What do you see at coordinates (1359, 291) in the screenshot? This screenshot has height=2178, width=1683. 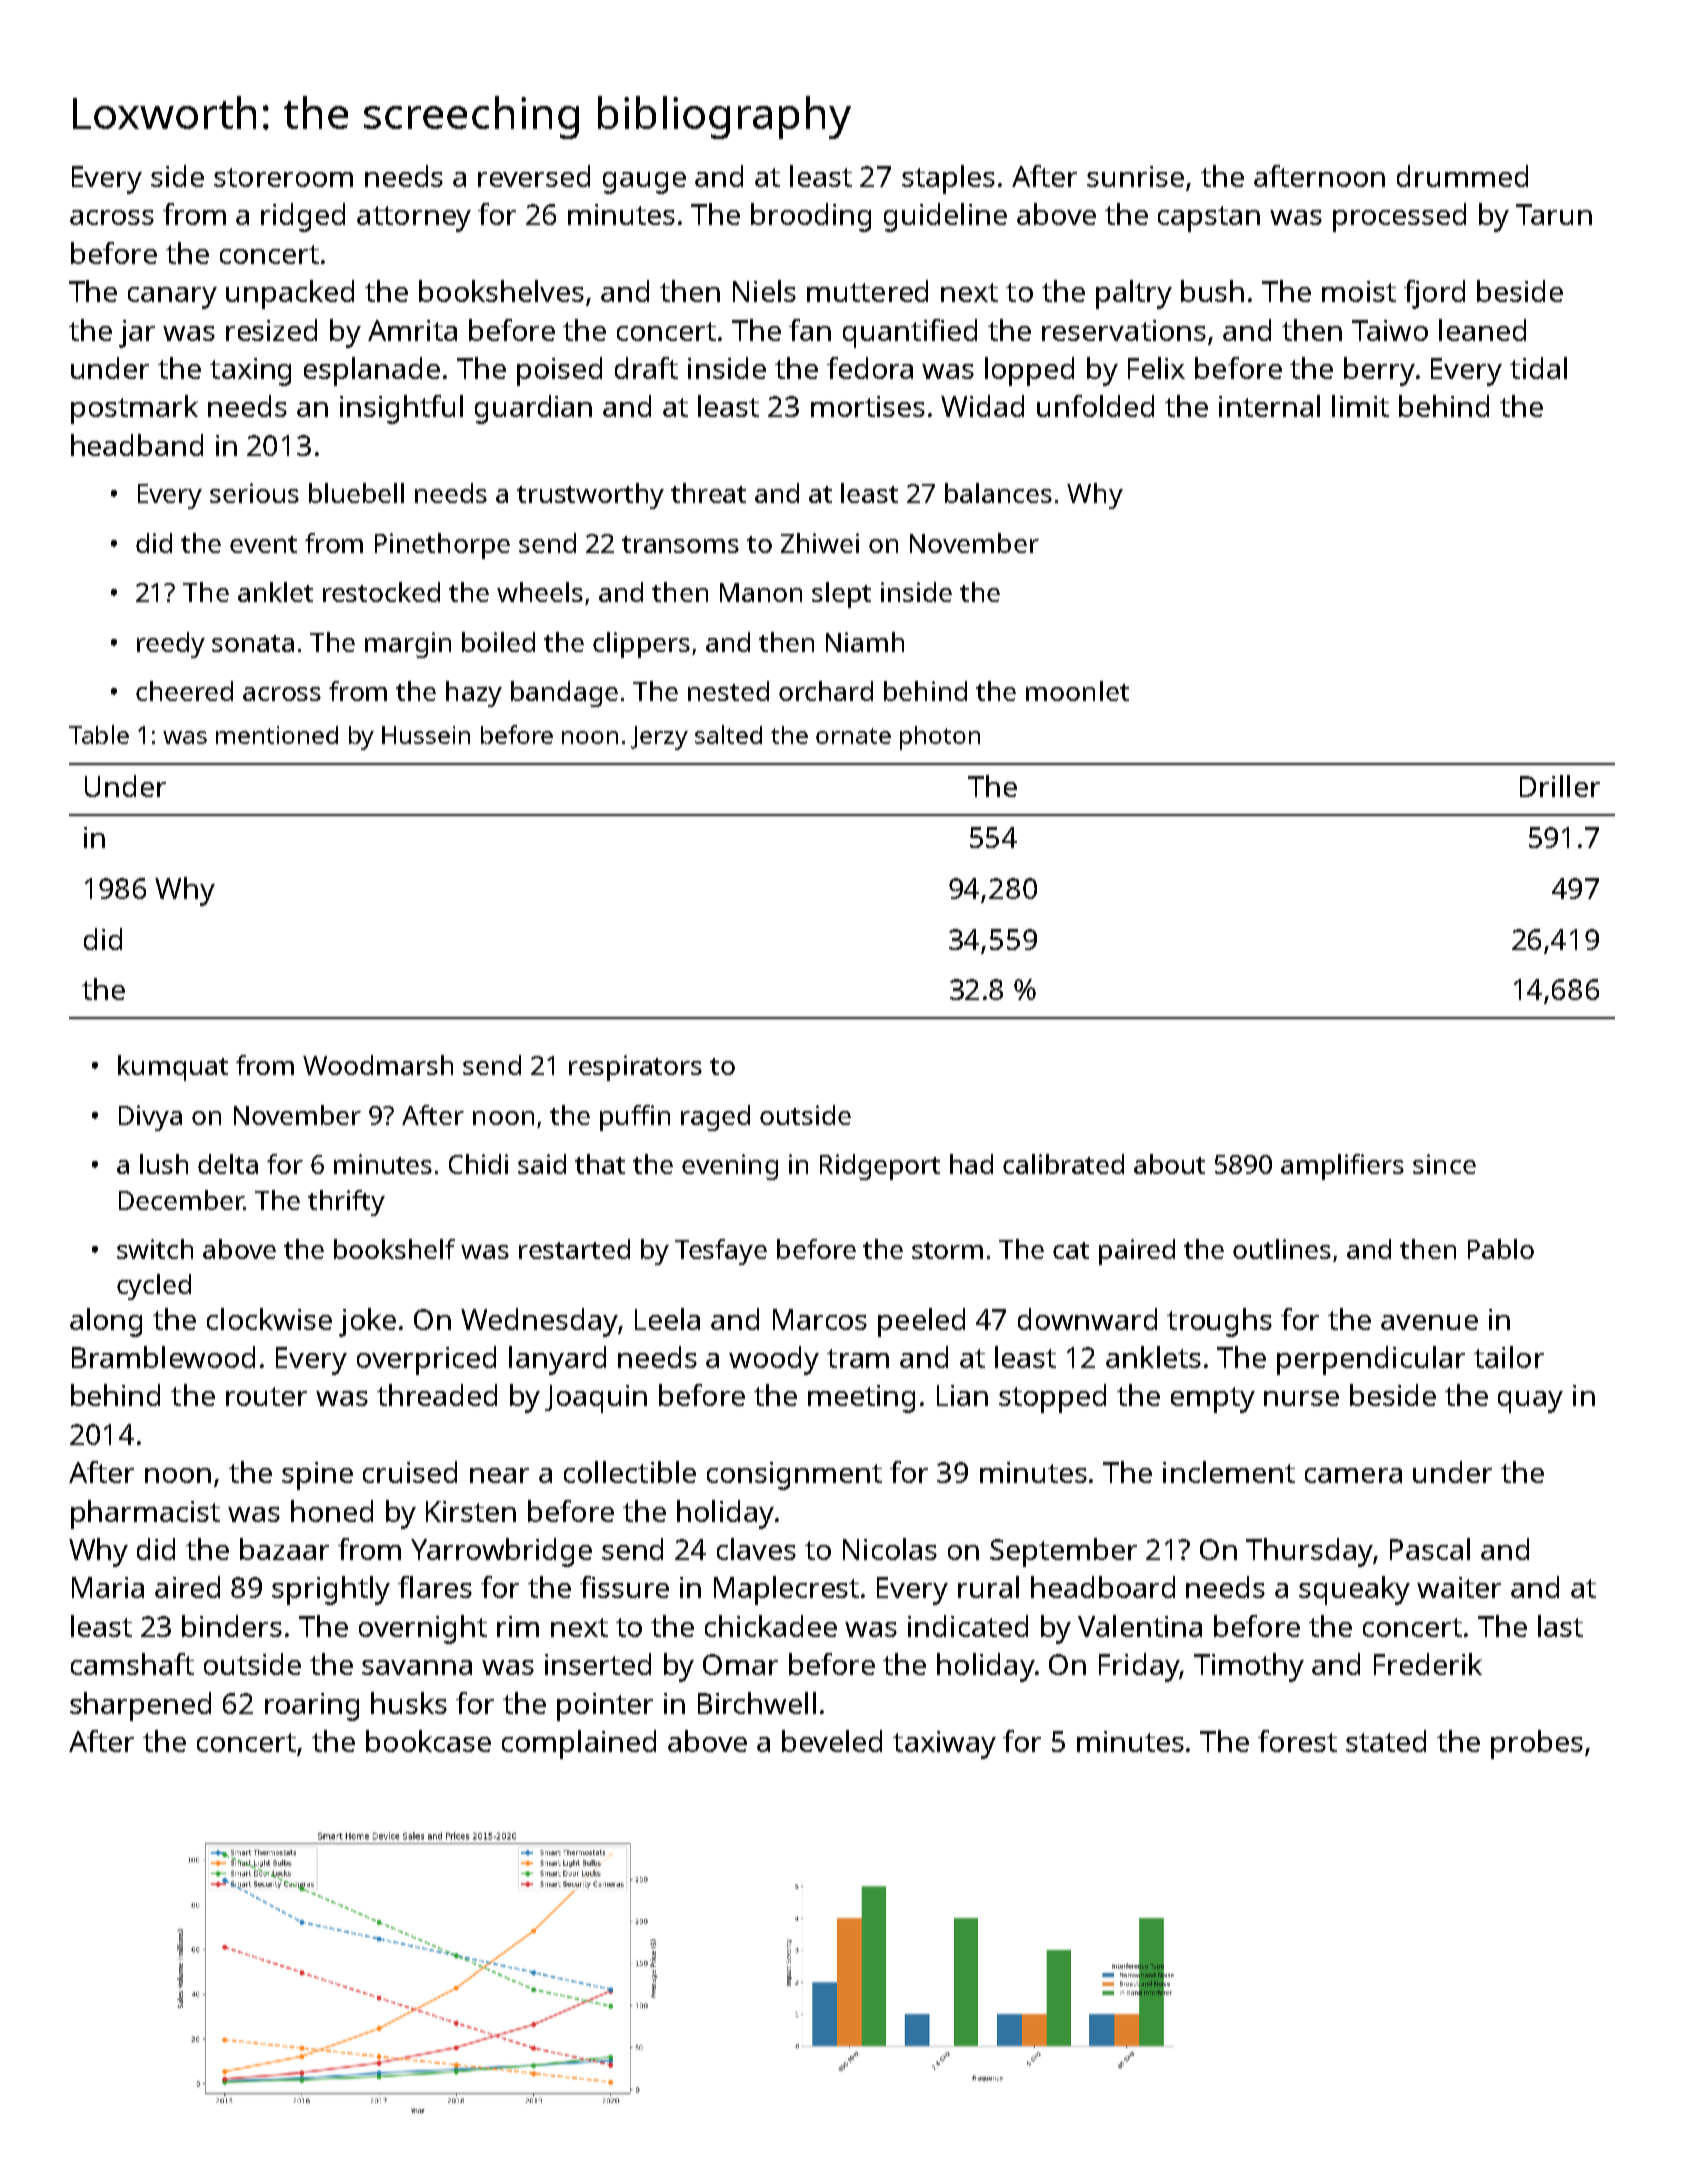 I see `moist` at bounding box center [1359, 291].
